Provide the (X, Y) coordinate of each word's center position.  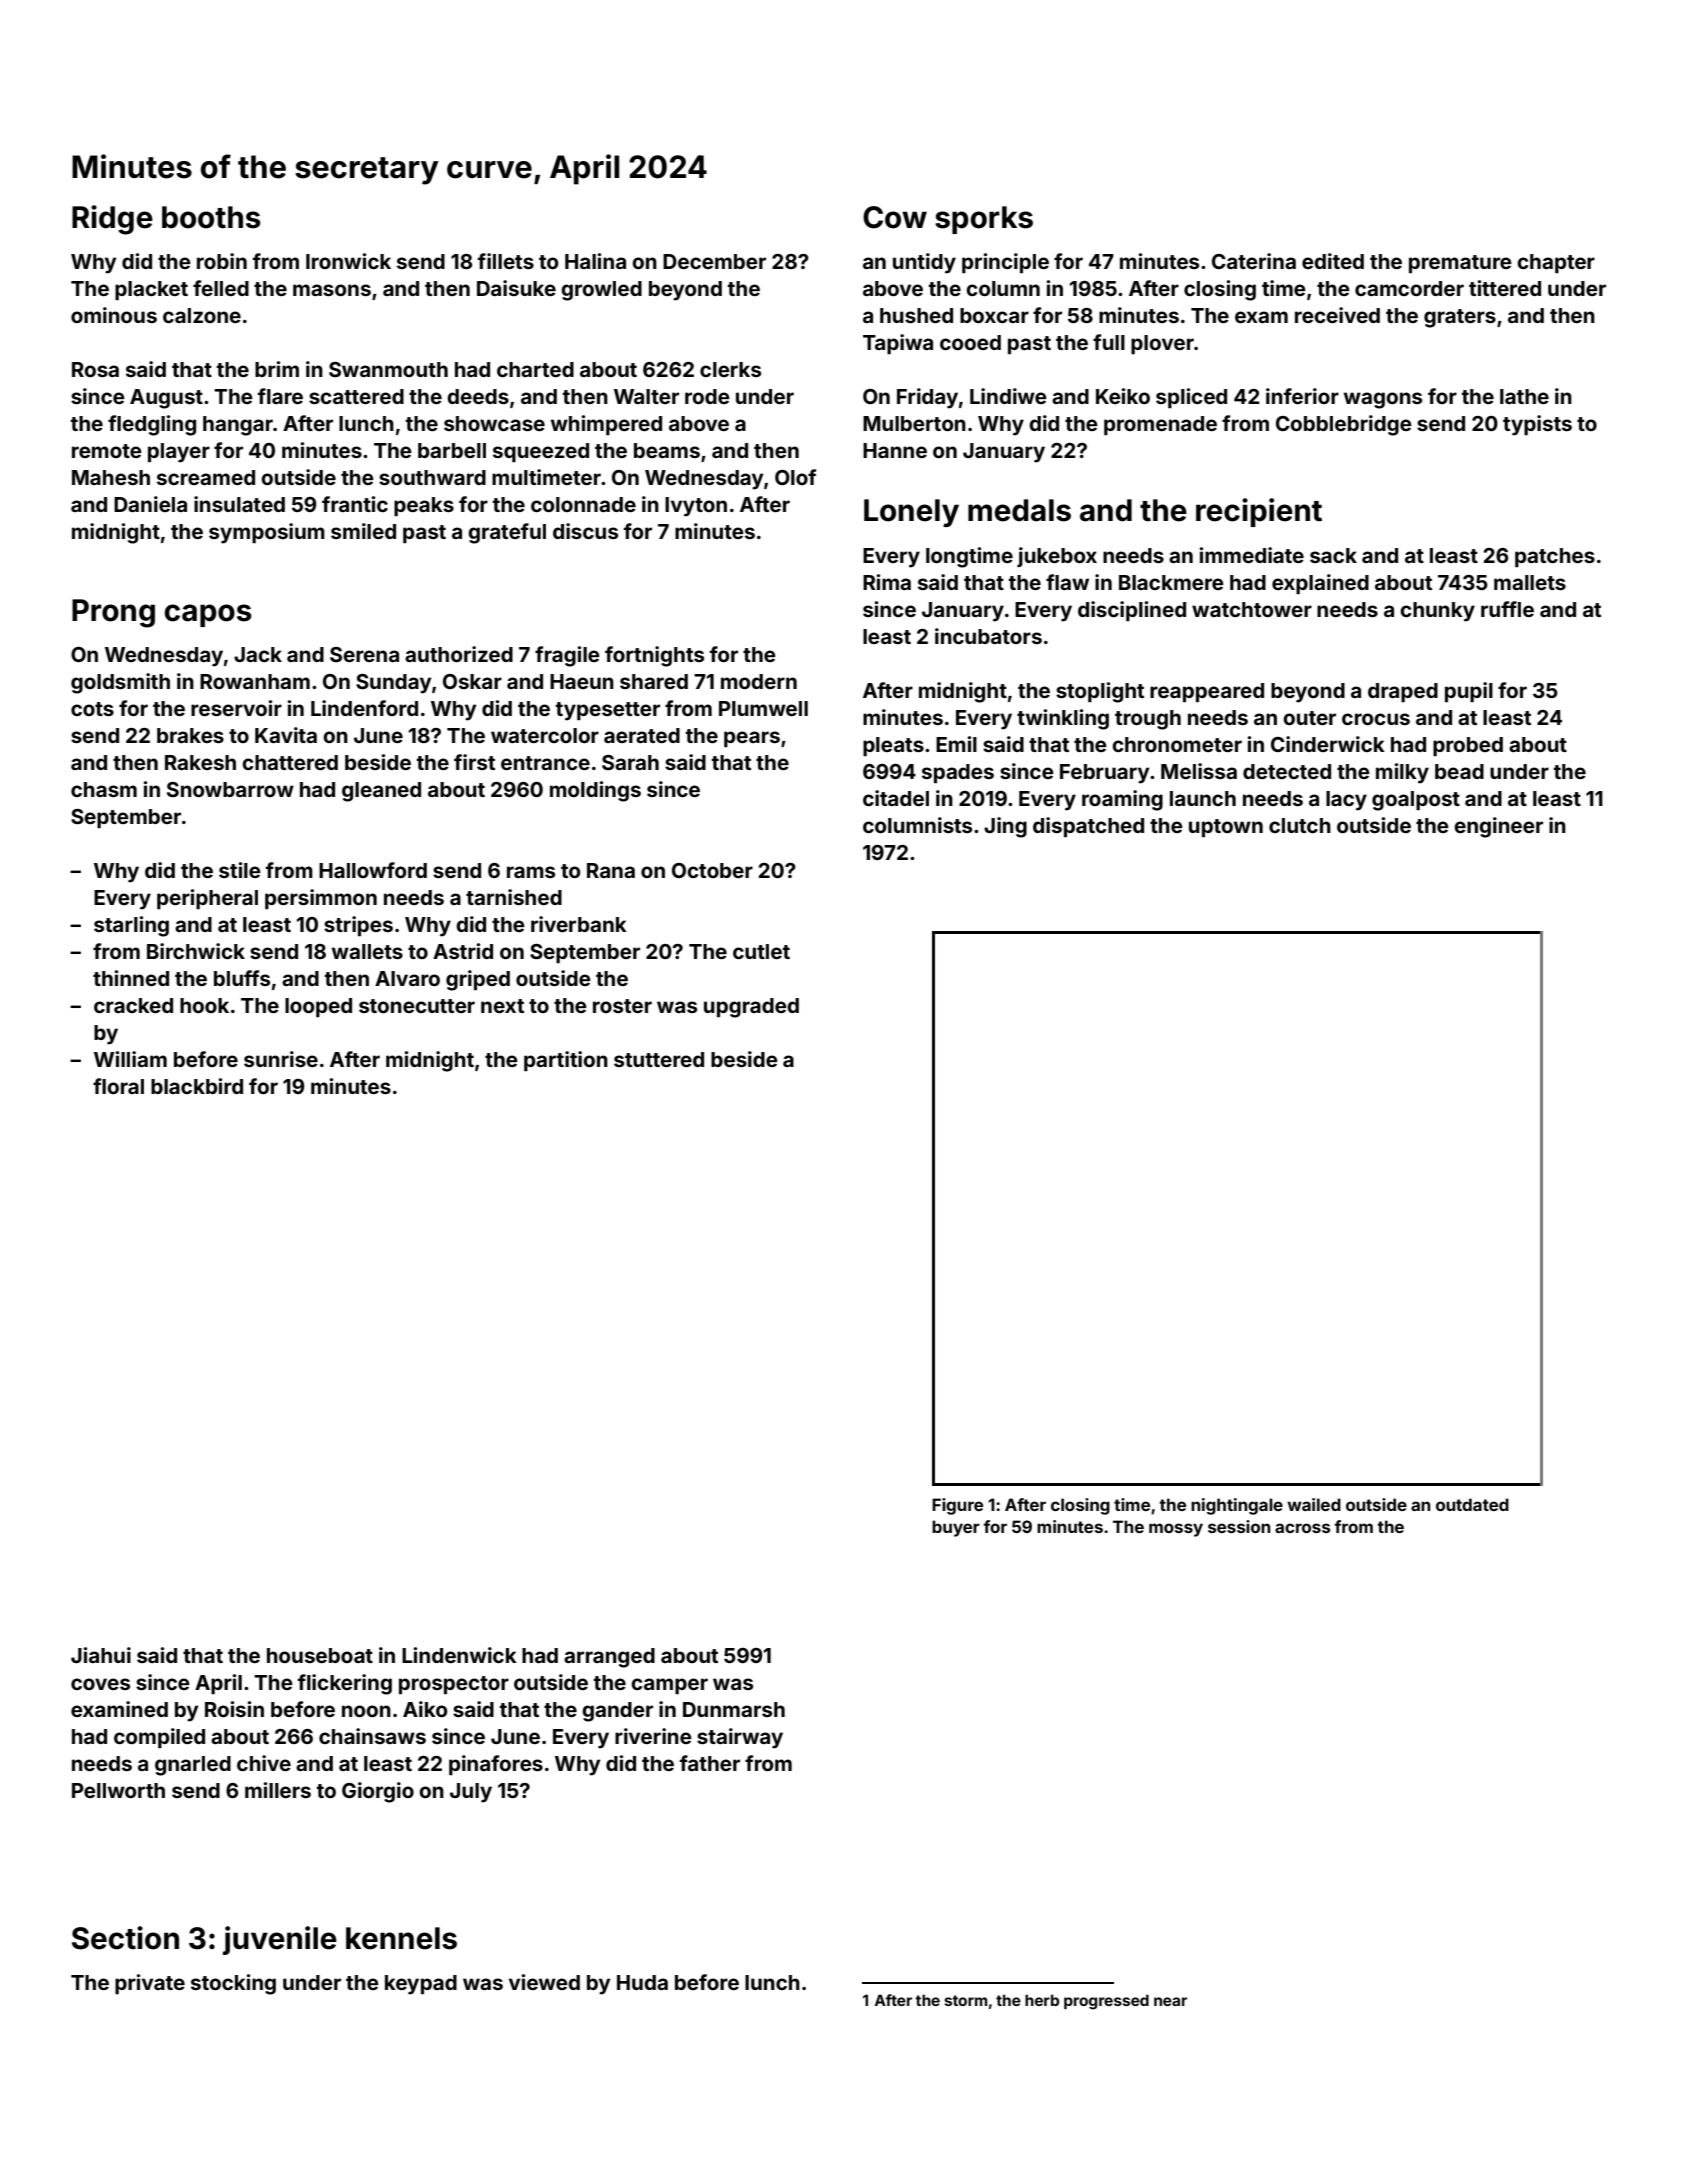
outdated (1472, 1504)
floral (118, 1086)
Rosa (95, 369)
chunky (1437, 612)
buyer (956, 1528)
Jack (258, 654)
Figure (957, 1506)
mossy (1176, 1530)
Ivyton (696, 507)
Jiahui (101, 1655)
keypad (421, 1985)
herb (1042, 2000)
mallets (1530, 582)
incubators (988, 636)
